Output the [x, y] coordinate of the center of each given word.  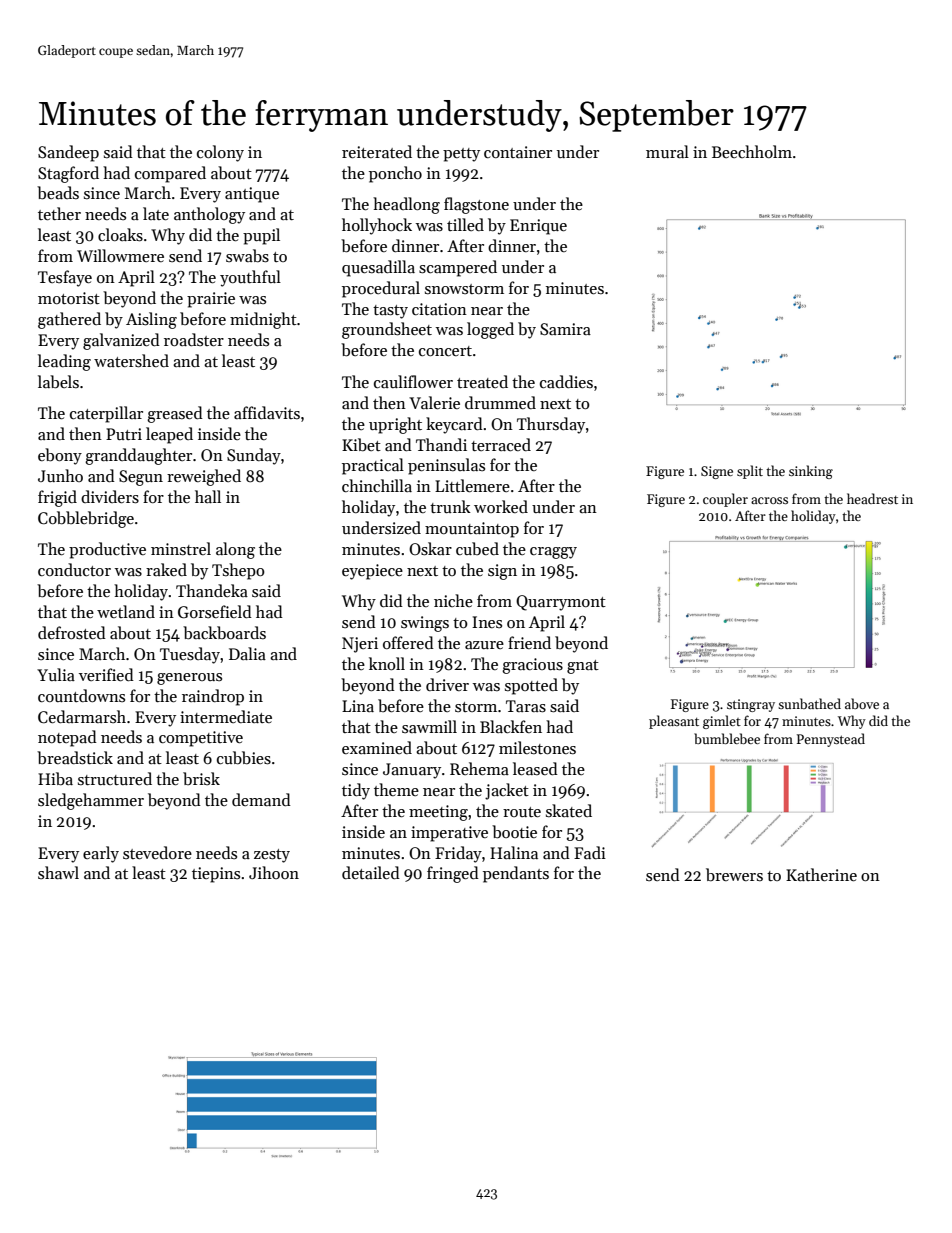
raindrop [213, 697]
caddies [566, 381]
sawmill [429, 726]
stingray [751, 705]
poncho [395, 174]
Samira [565, 329]
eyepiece [372, 572]
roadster [194, 339]
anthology [209, 215]
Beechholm [752, 151]
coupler [725, 500]
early [101, 854]
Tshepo [238, 571]
